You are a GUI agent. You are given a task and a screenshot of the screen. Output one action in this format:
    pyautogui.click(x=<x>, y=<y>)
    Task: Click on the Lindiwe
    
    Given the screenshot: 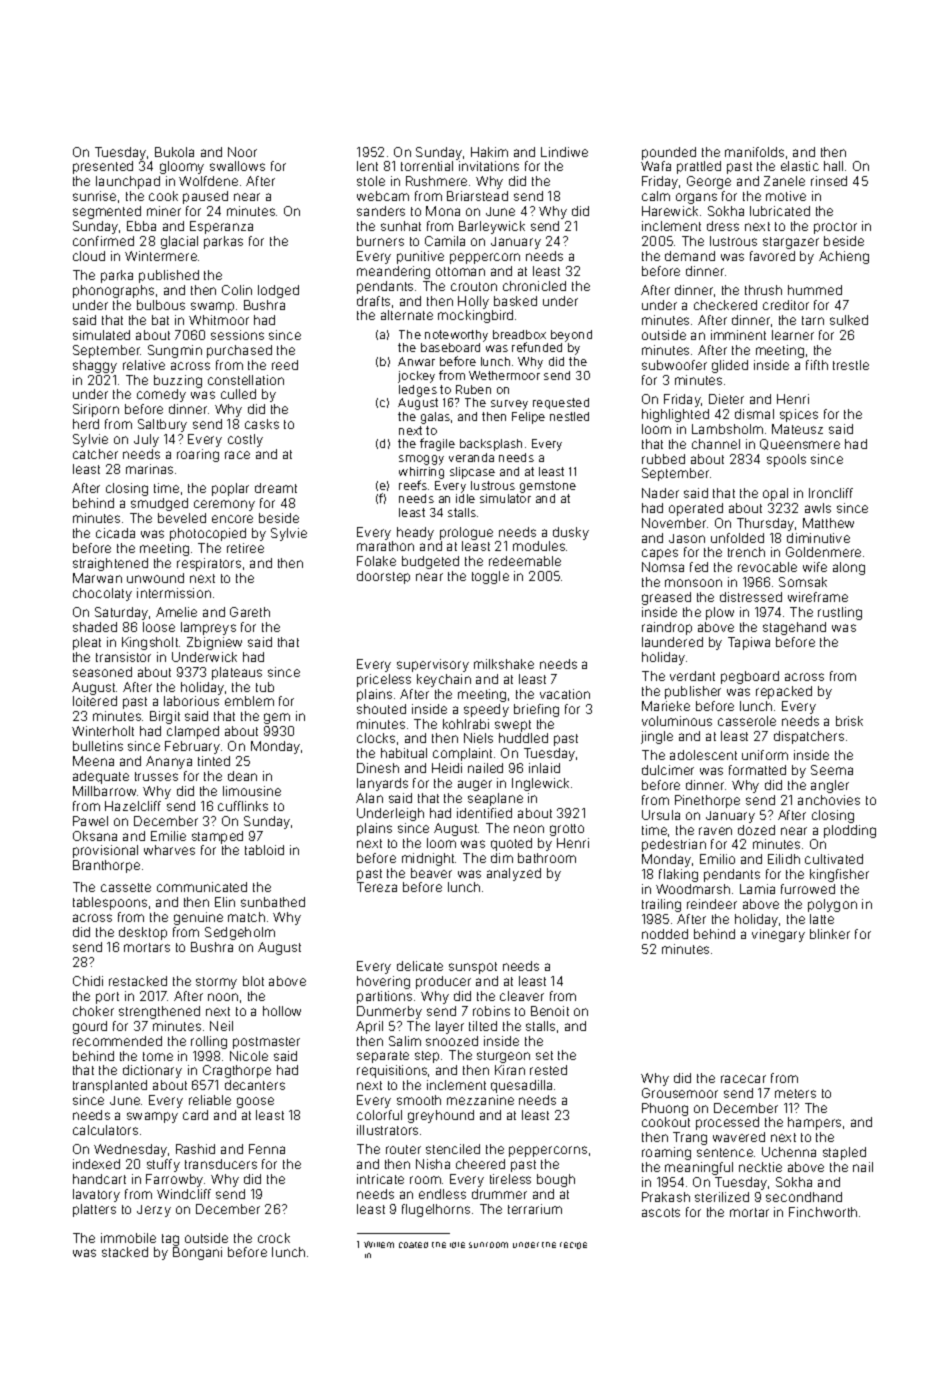 What is the action you would take?
    pyautogui.click(x=564, y=152)
